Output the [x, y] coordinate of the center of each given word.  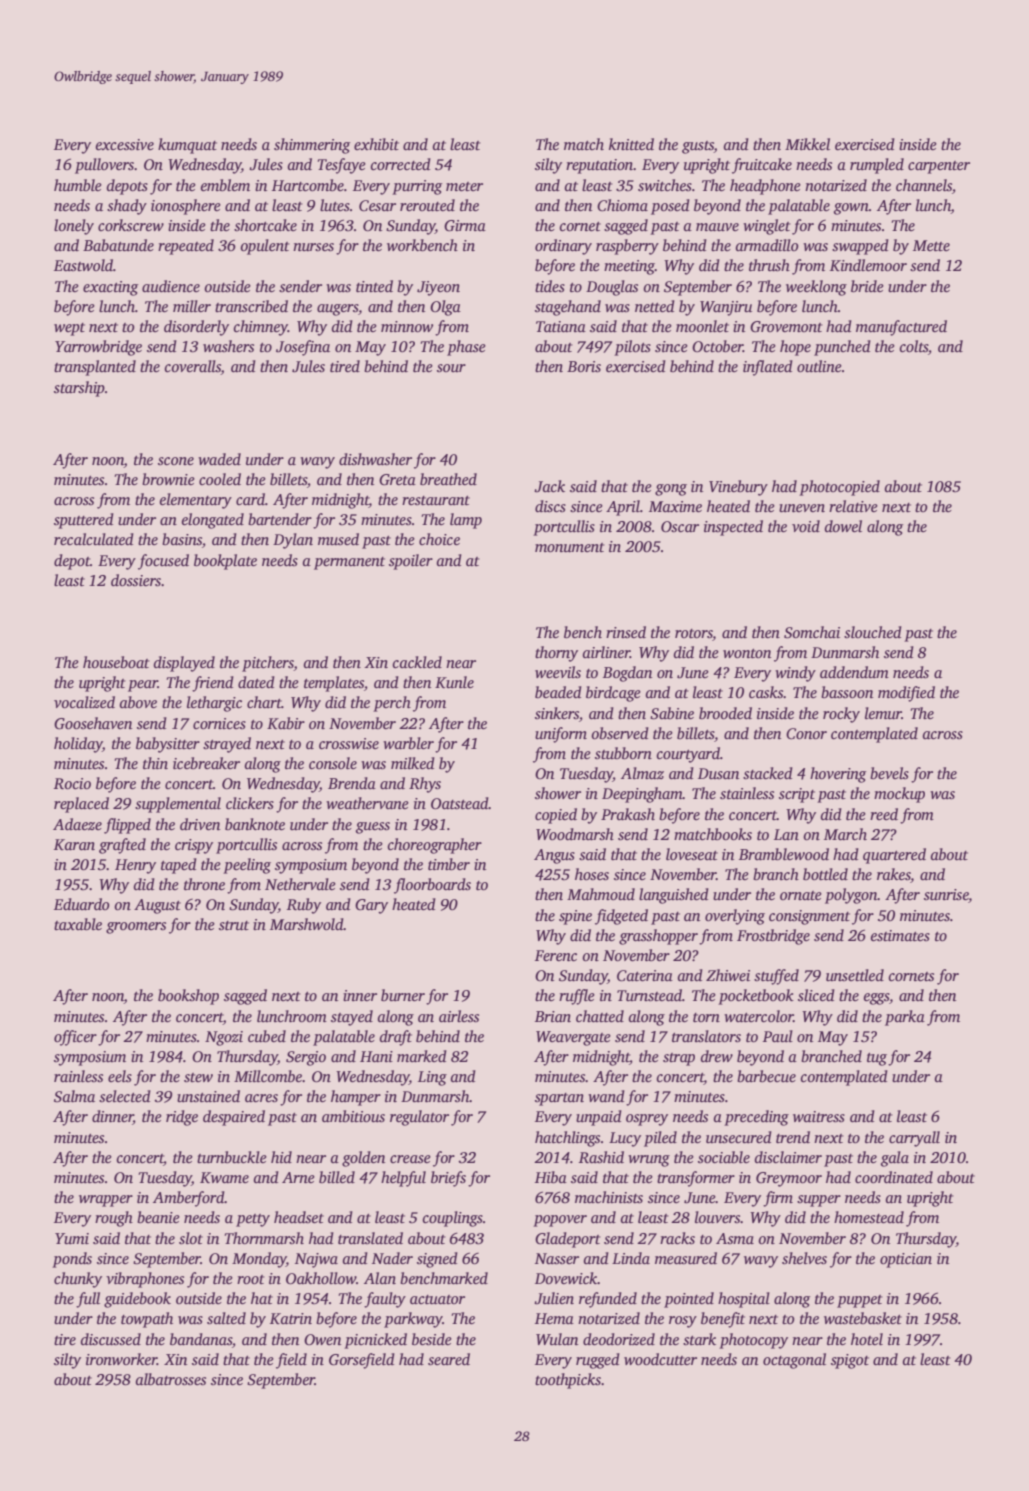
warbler [408, 743]
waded [219, 459]
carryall [914, 1139]
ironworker [121, 1359]
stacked [768, 773]
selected [125, 1096]
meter [464, 186]
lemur [883, 713]
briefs [448, 1179]
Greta [397, 480]
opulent [264, 247]
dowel [843, 526]
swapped [860, 247]
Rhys [425, 785]
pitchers [268, 664]
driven [200, 824]
